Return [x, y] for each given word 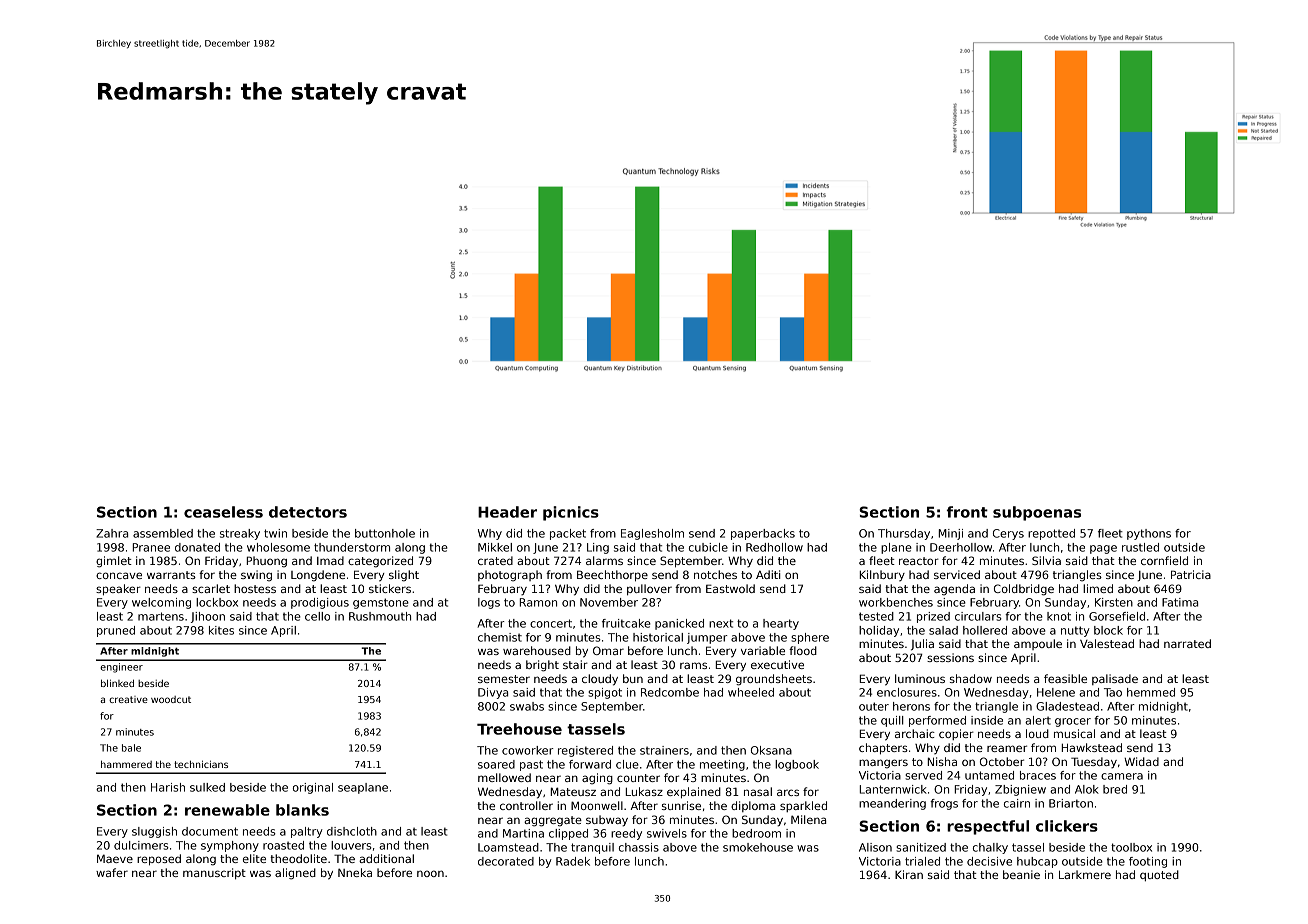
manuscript [214, 873]
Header [507, 512]
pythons [1149, 534]
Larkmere [1085, 874]
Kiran [909, 874]
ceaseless [223, 512]
